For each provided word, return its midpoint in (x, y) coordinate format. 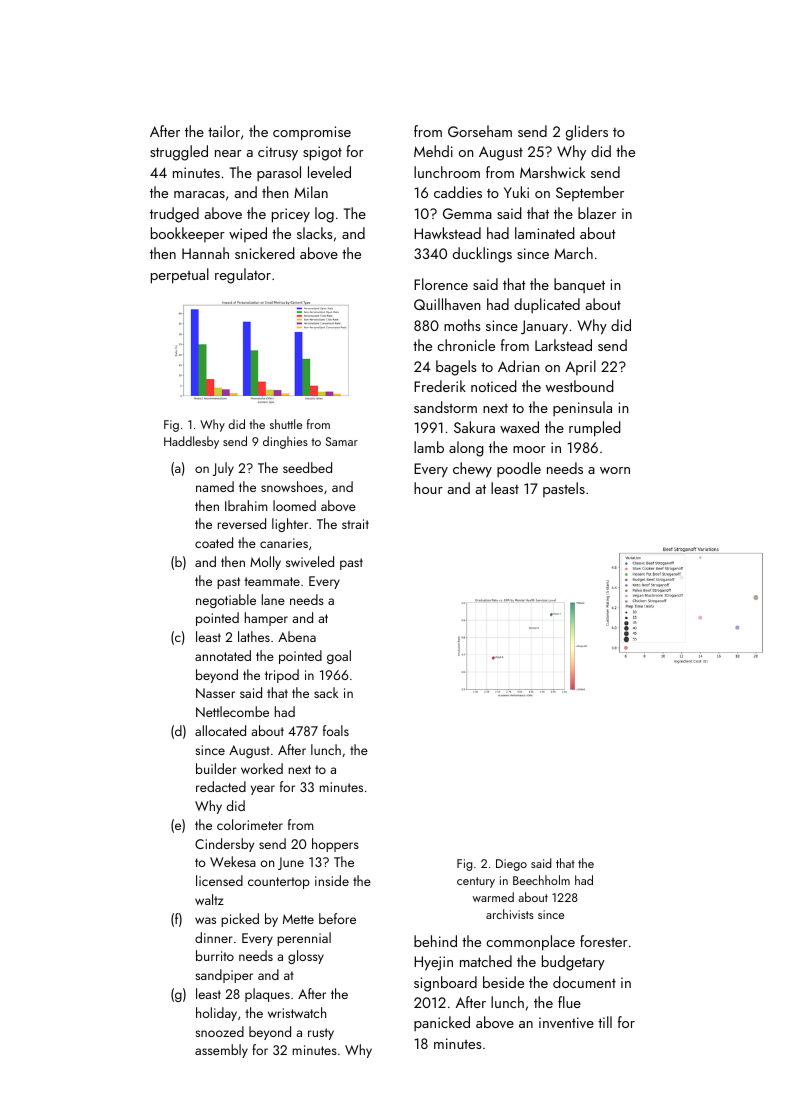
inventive (566, 1022)
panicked (442, 1023)
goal (339, 657)
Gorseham (480, 131)
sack (326, 692)
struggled (179, 153)
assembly (221, 1051)
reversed (242, 523)
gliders (587, 133)
